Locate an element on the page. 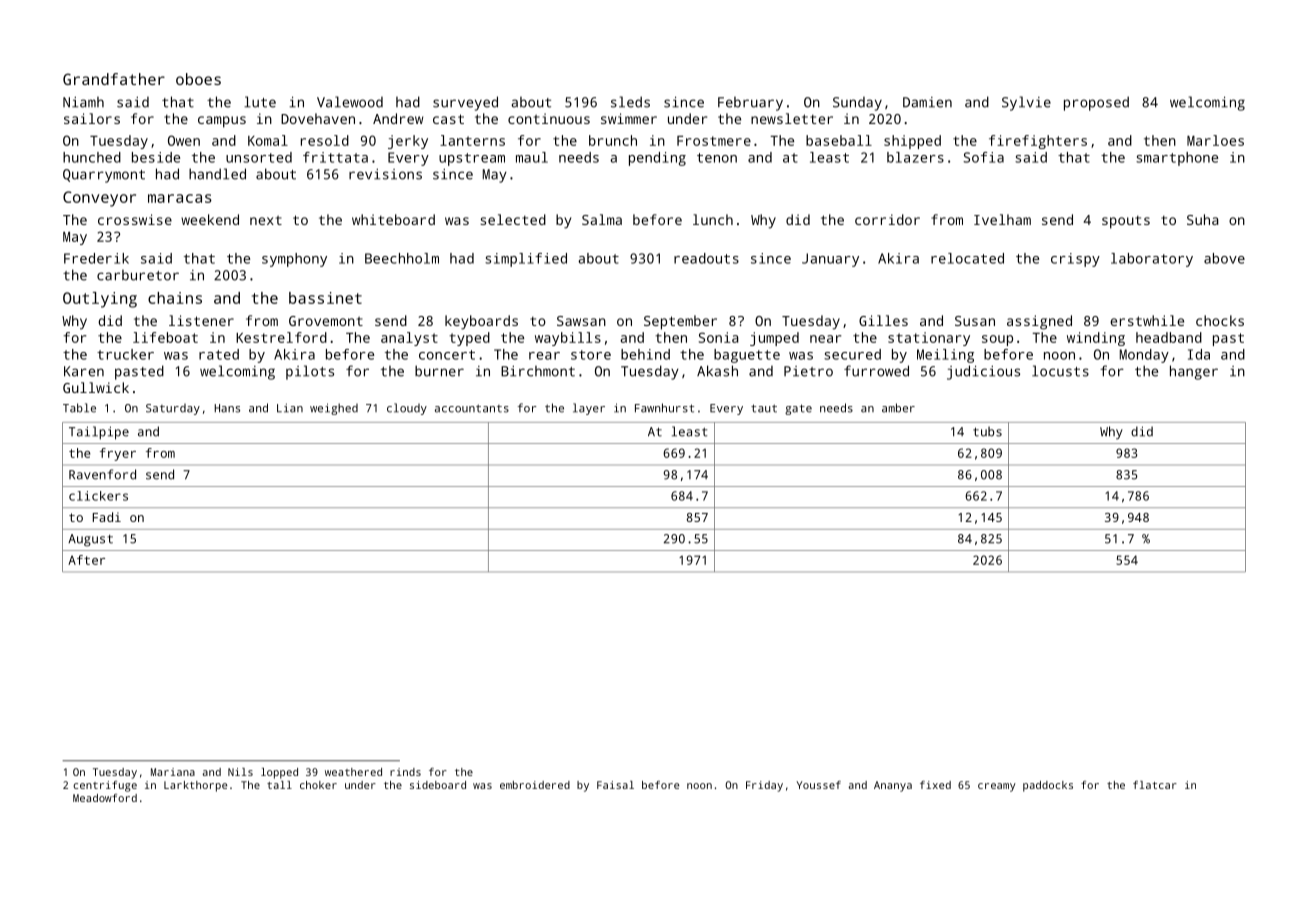  Damien is located at coordinates (927, 102).
